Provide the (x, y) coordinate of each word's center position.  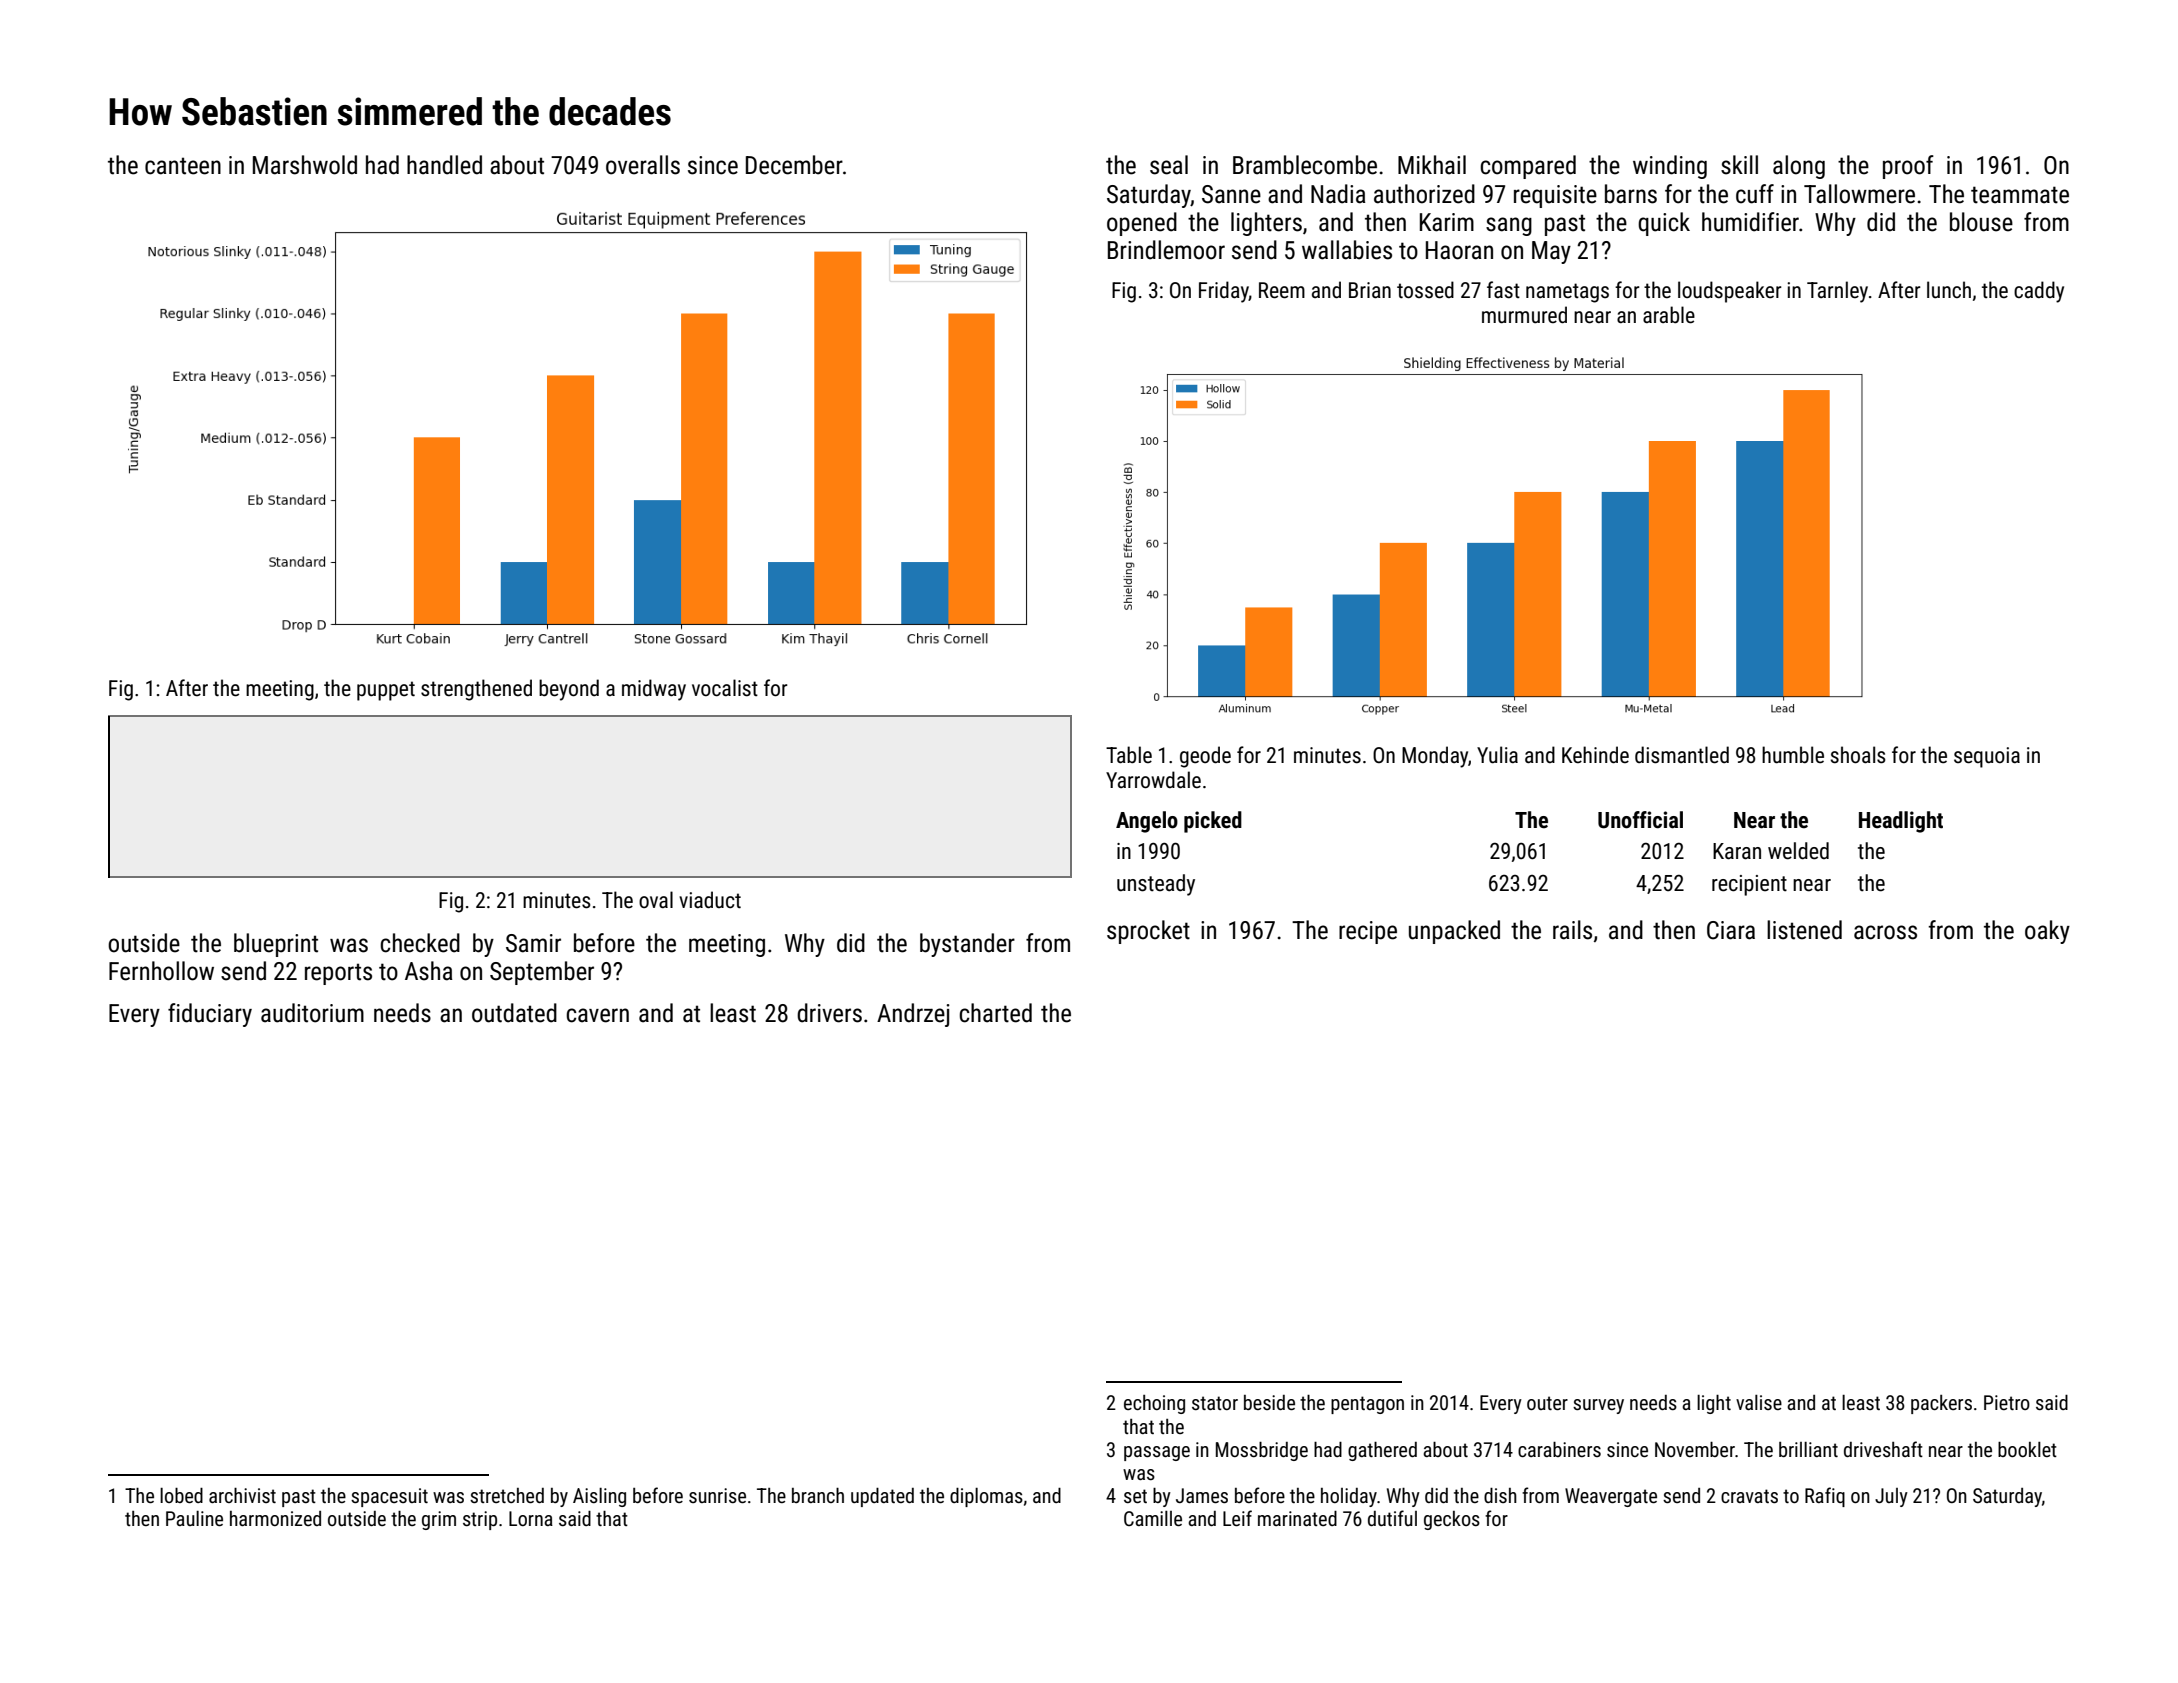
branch (818, 1495)
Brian (1370, 290)
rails (1572, 930)
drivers (829, 1013)
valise (1759, 1402)
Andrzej (913, 1015)
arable (1669, 315)
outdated (514, 1013)
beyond (569, 690)
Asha (428, 971)
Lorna (531, 1518)
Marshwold (305, 165)
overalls (643, 165)
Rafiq (1825, 1497)
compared (1528, 167)
